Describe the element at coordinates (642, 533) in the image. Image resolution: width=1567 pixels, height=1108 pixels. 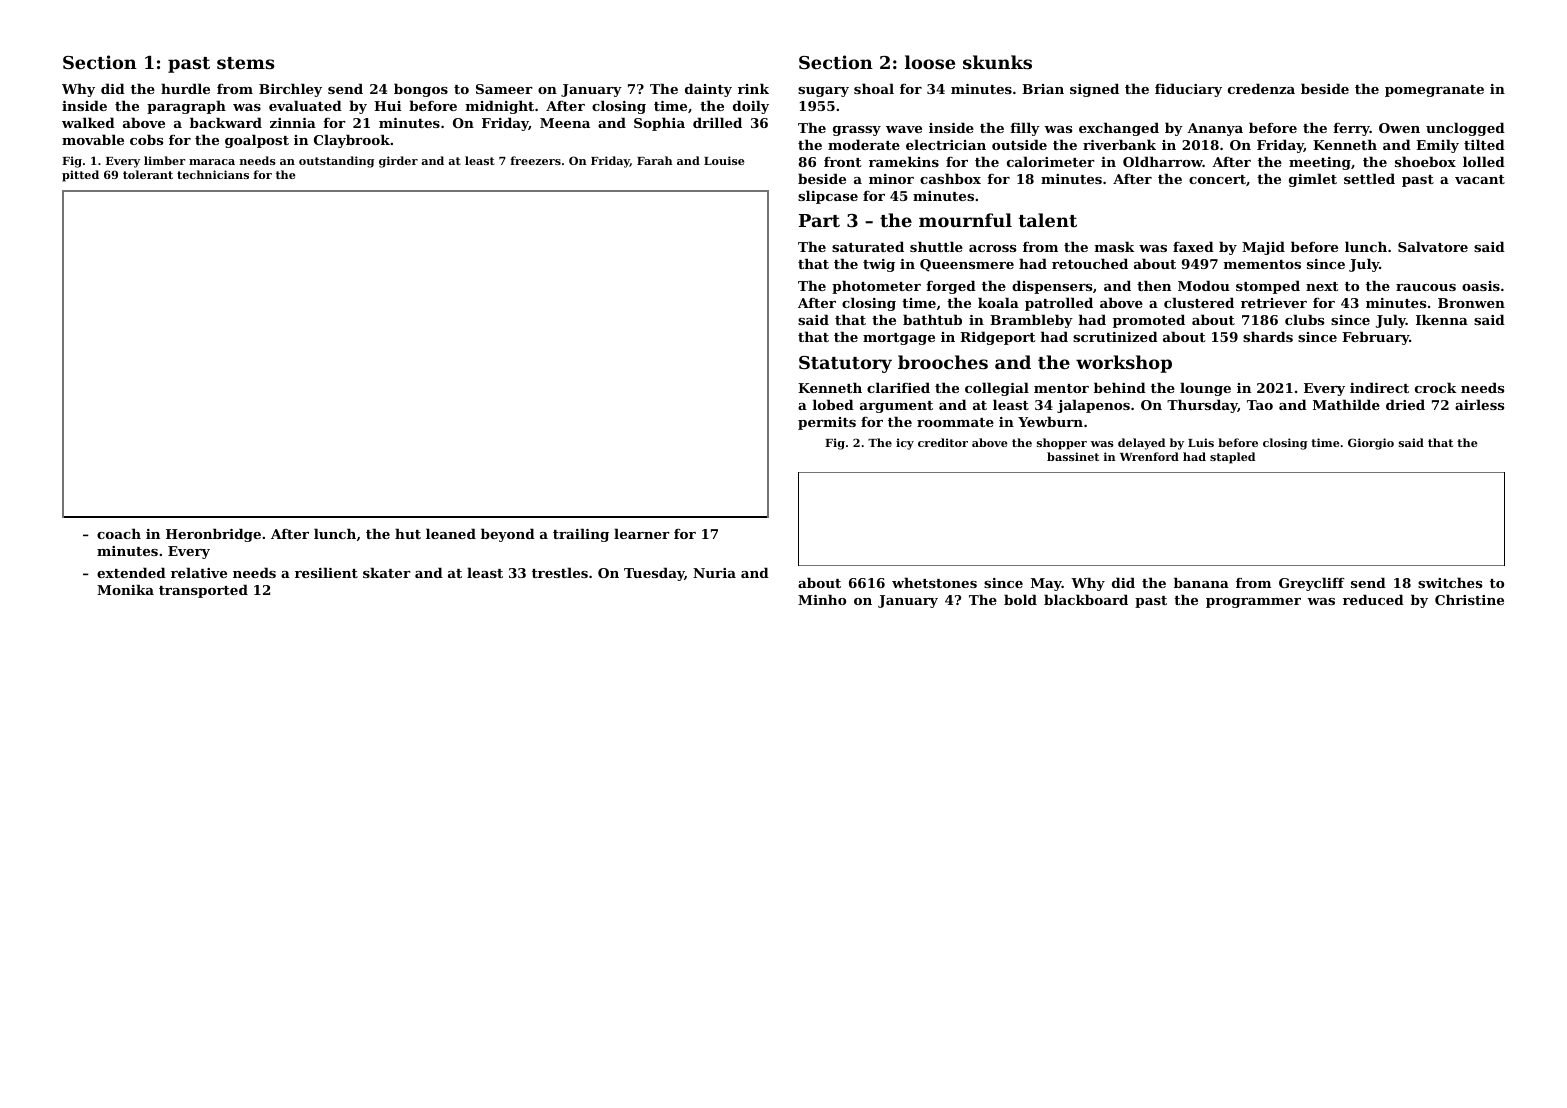
I see `learner` at that location.
